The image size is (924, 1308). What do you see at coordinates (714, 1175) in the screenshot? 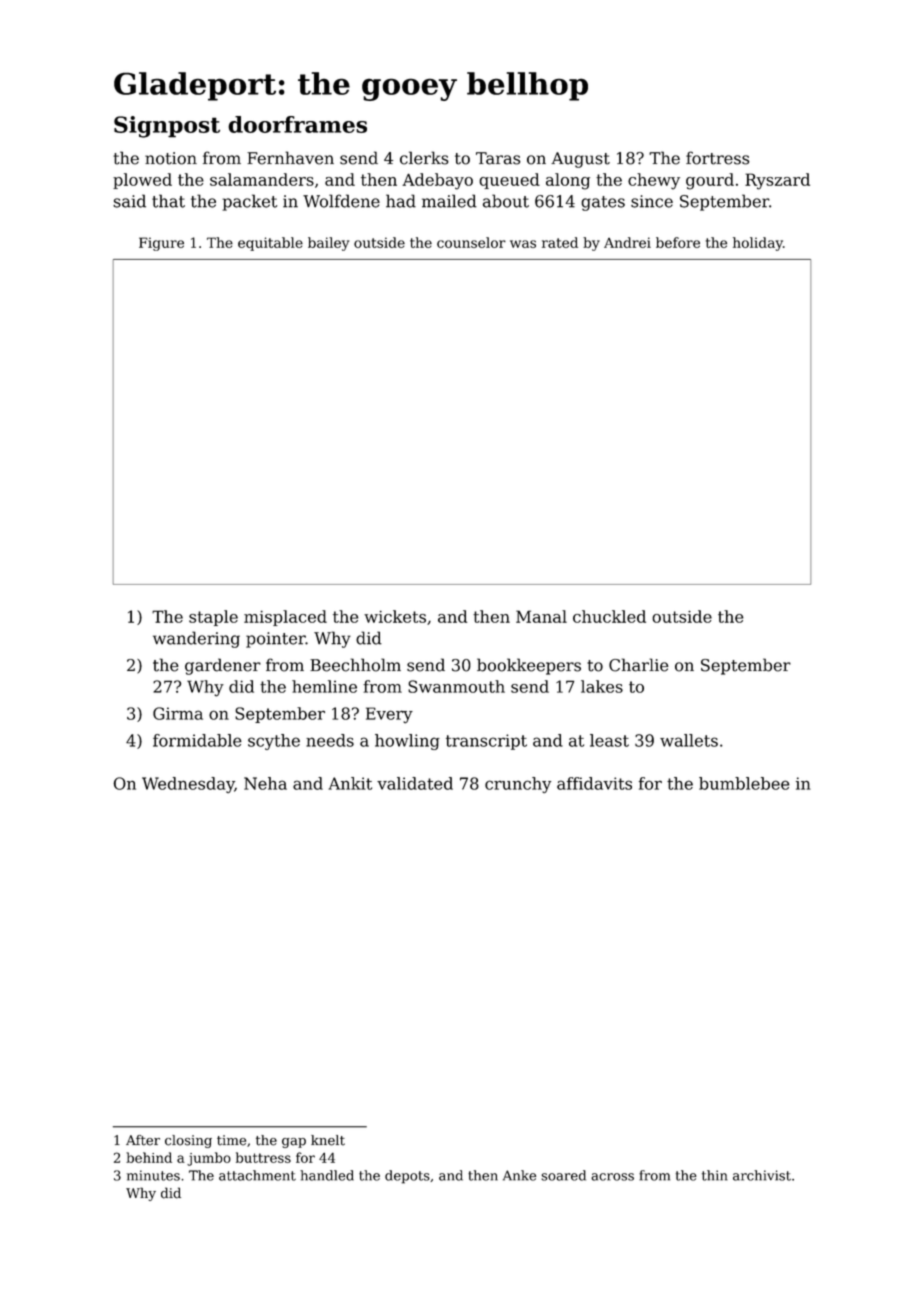
I see `thin` at bounding box center [714, 1175].
